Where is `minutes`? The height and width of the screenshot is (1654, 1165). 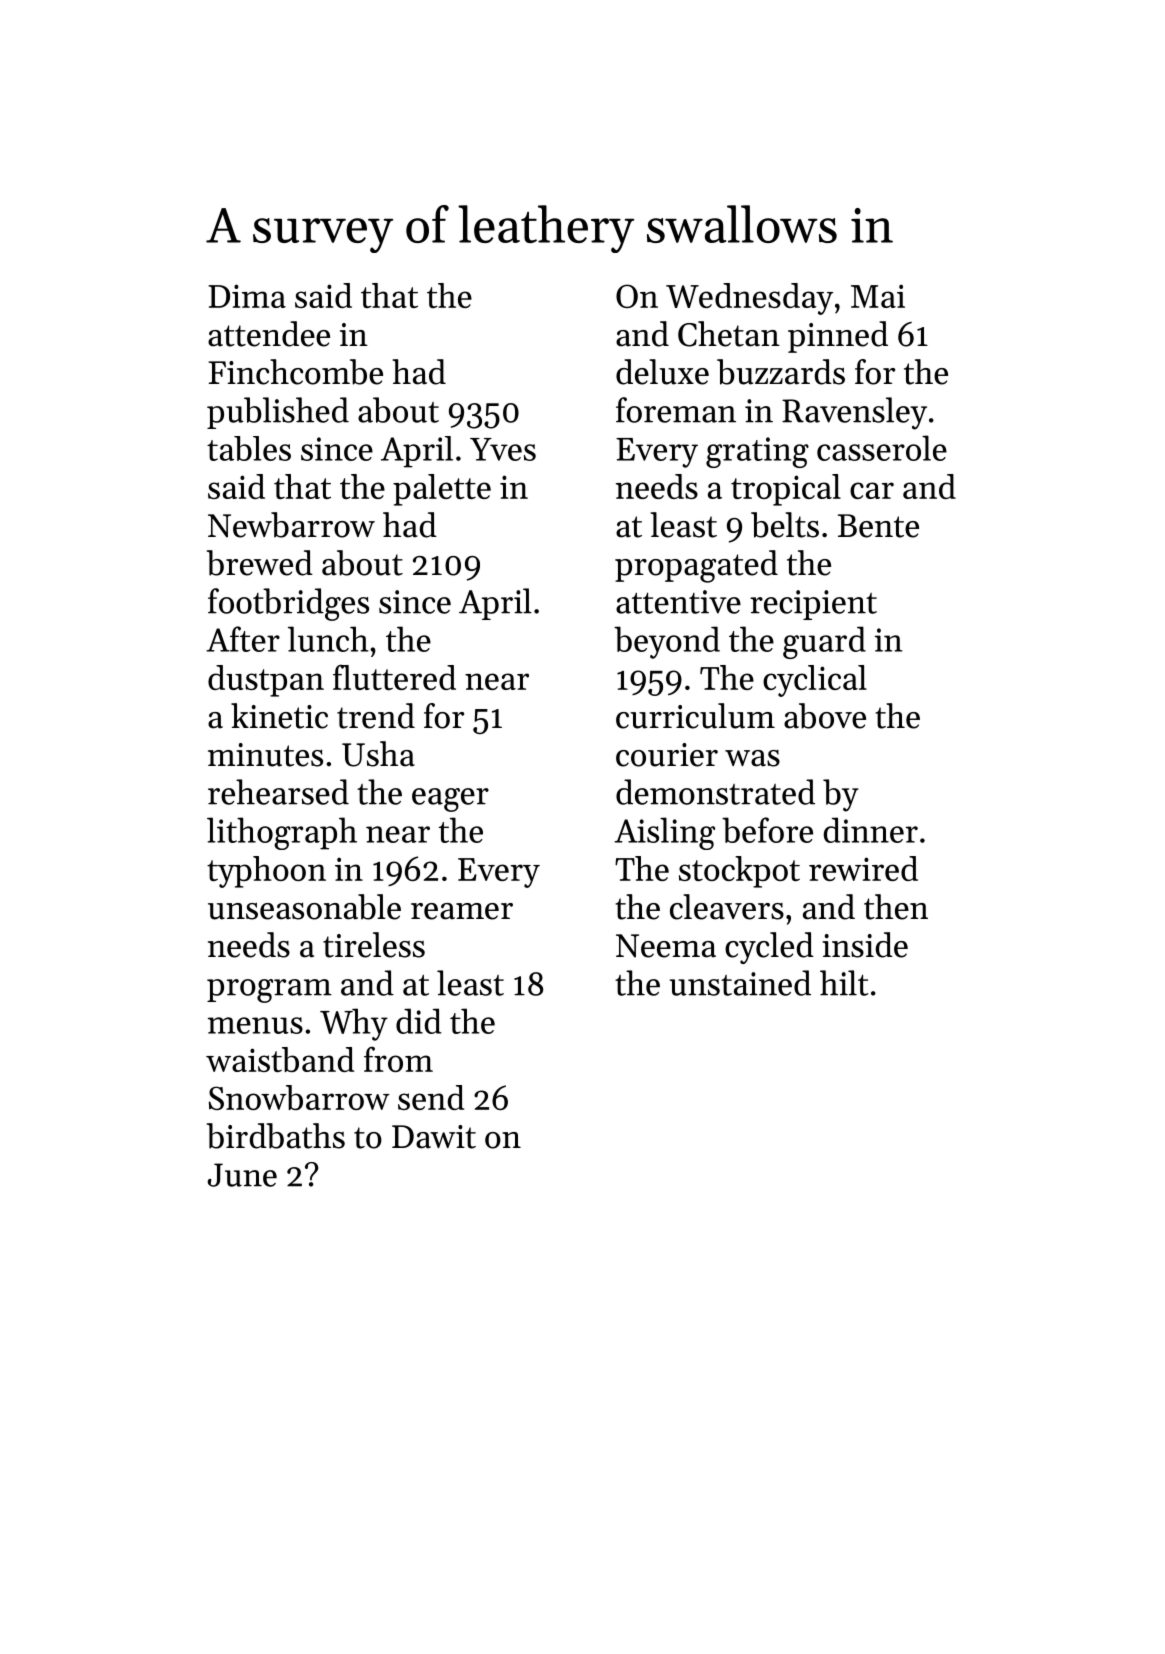 minutes is located at coordinates (265, 755).
